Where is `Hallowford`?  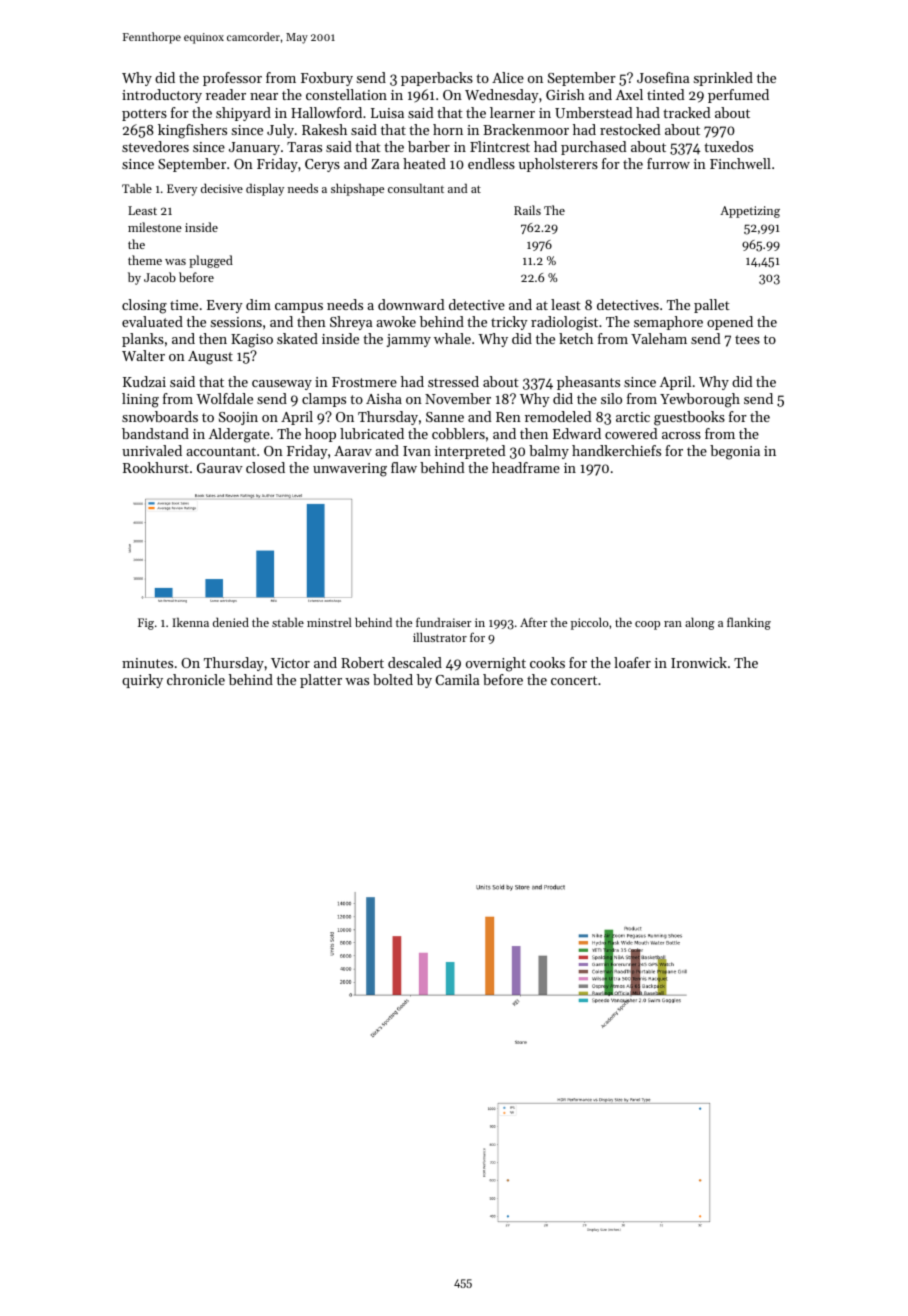 Hallowford is located at coordinates (326, 112).
